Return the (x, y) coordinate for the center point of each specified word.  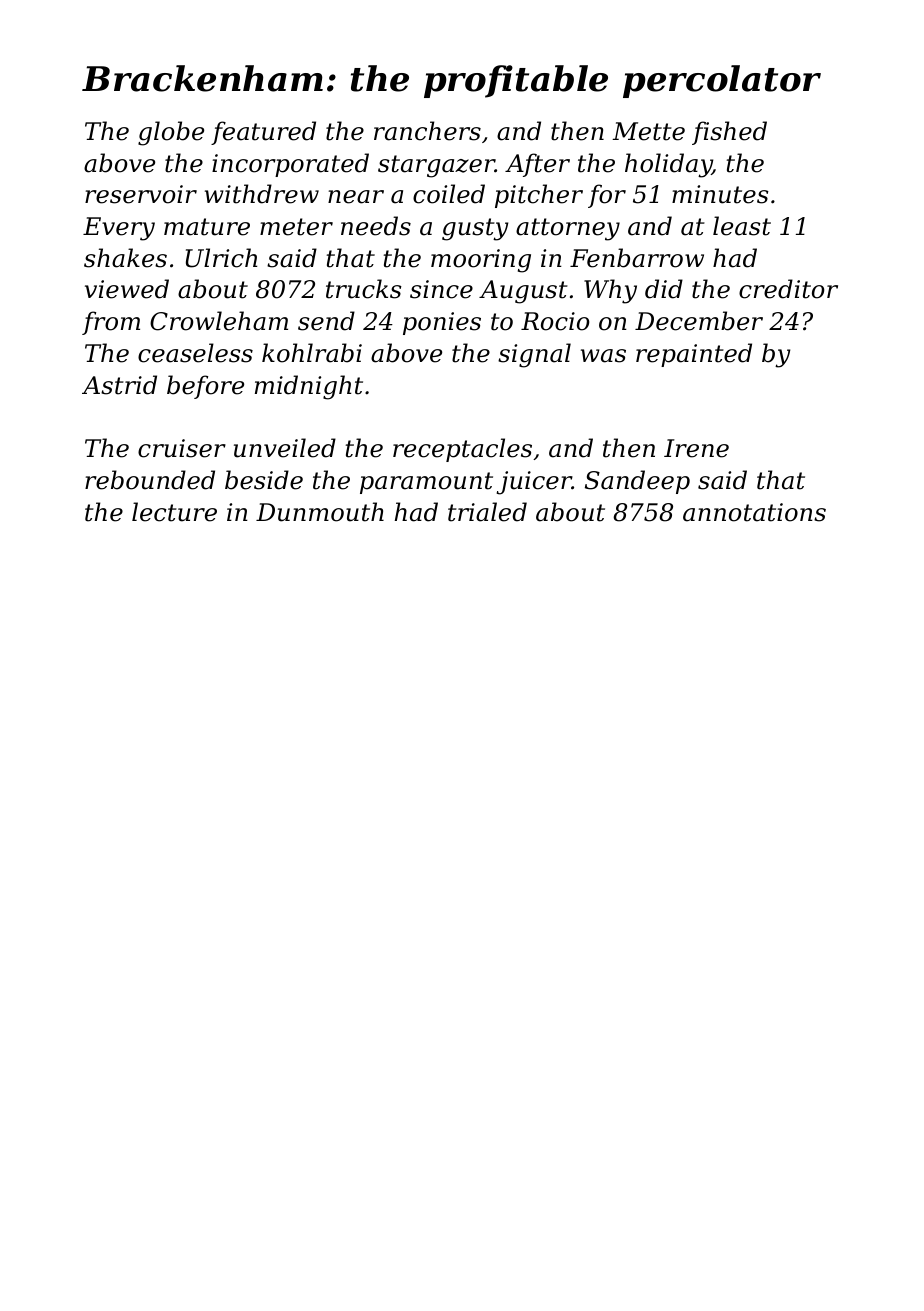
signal (534, 355)
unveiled (285, 448)
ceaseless (195, 353)
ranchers (427, 131)
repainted (694, 355)
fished (729, 133)
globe (171, 133)
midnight (309, 387)
